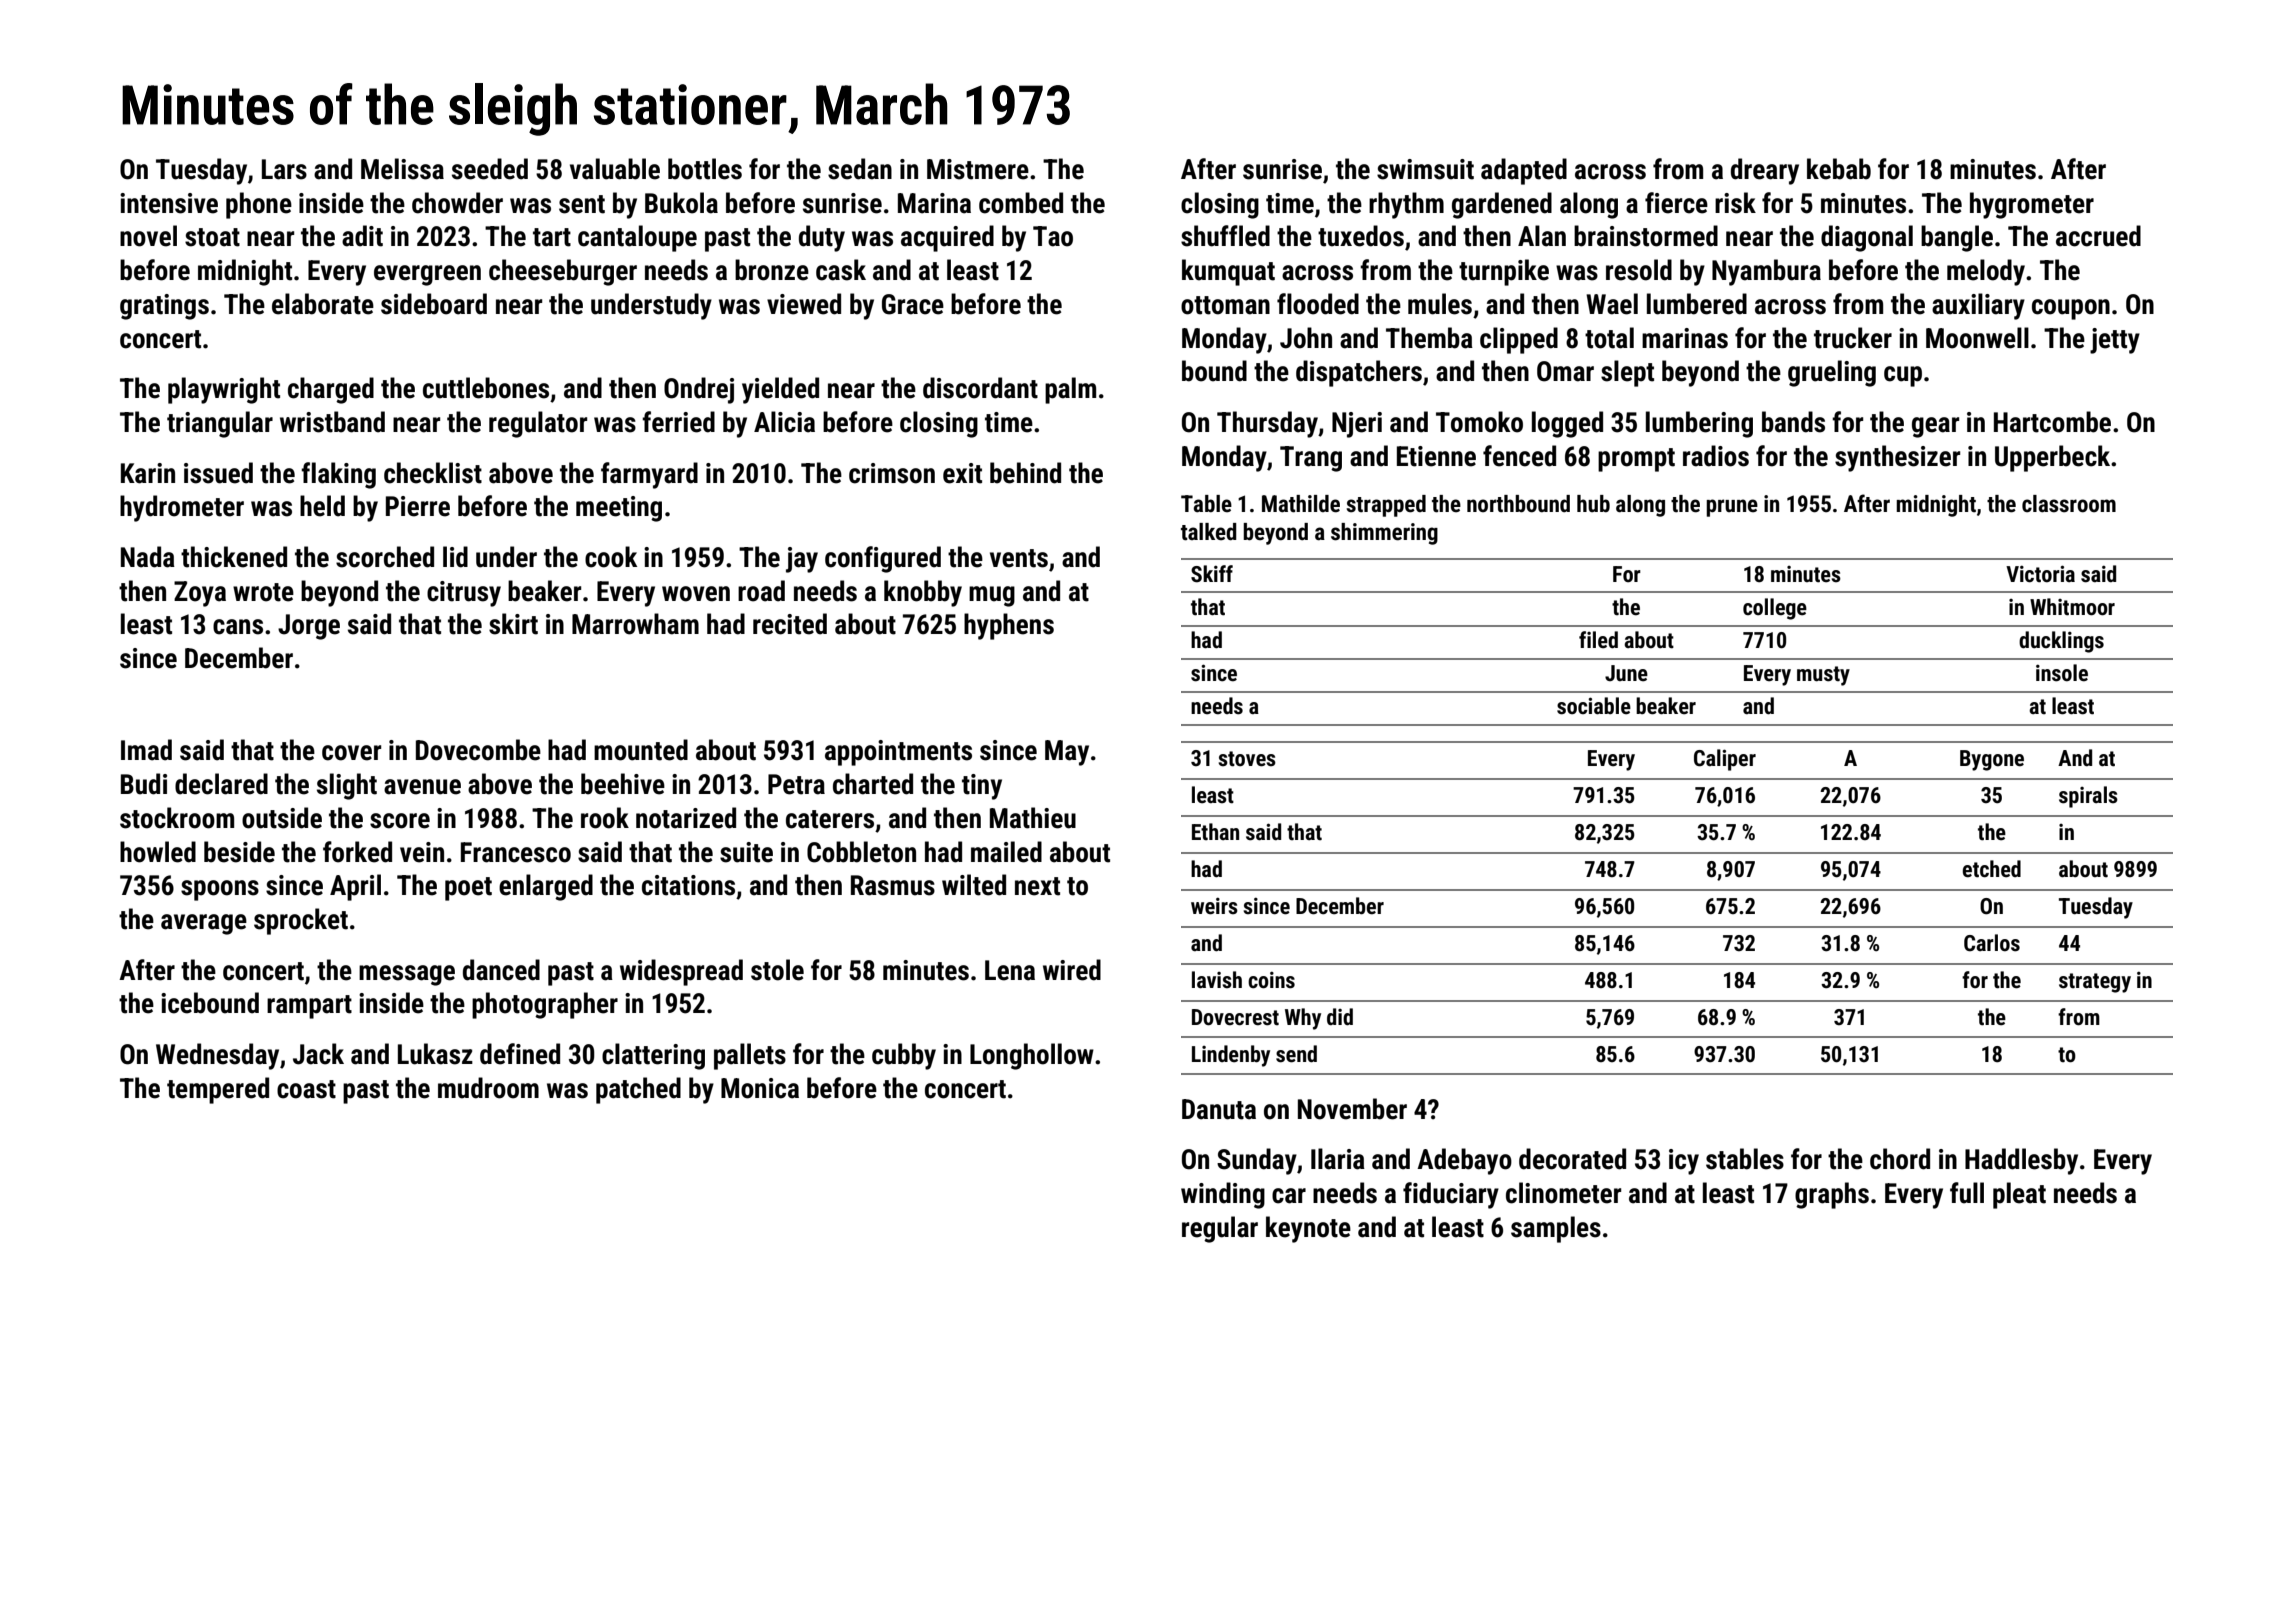 This document has width=2292, height=1620. Describe the element at coordinates (1725, 760) in the document. I see `Caliper` at that location.
